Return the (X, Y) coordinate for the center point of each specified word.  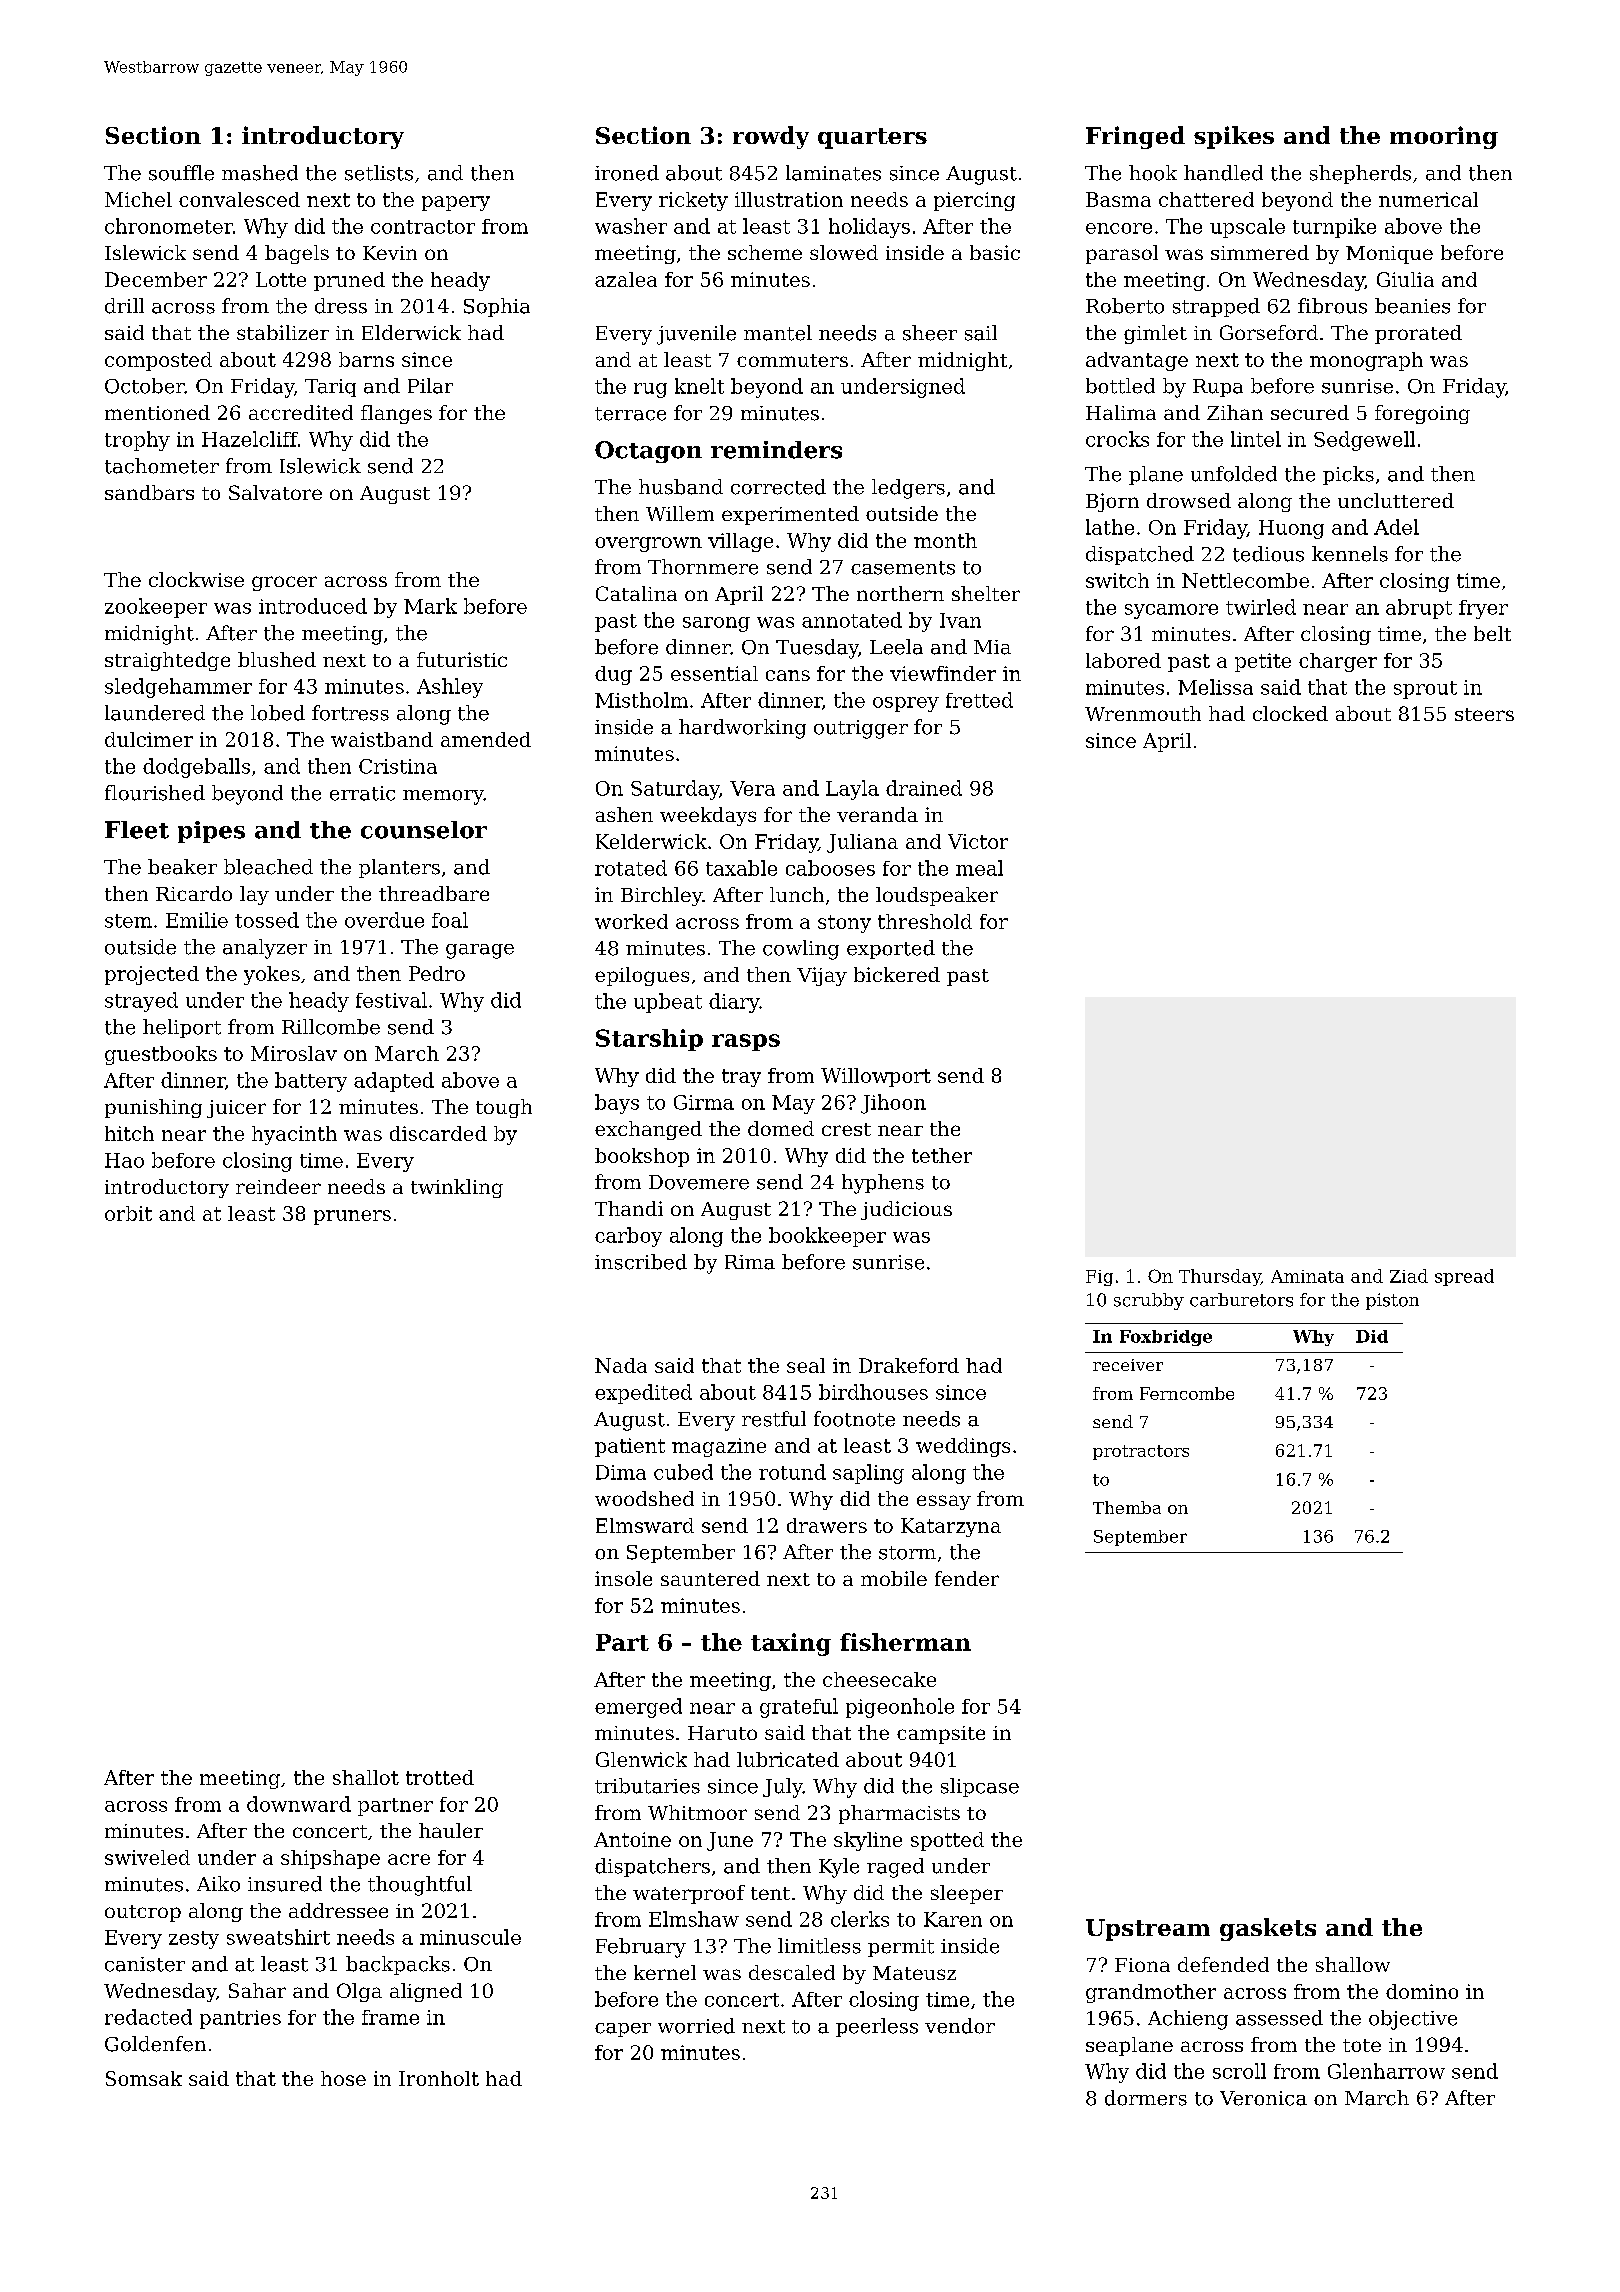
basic (995, 252)
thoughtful (420, 1886)
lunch (797, 894)
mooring (1444, 137)
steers (1484, 714)
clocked (1290, 713)
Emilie (197, 920)
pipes (211, 832)
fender (967, 1578)
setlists (379, 173)
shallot (366, 1777)
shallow (1353, 1964)
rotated (631, 868)
